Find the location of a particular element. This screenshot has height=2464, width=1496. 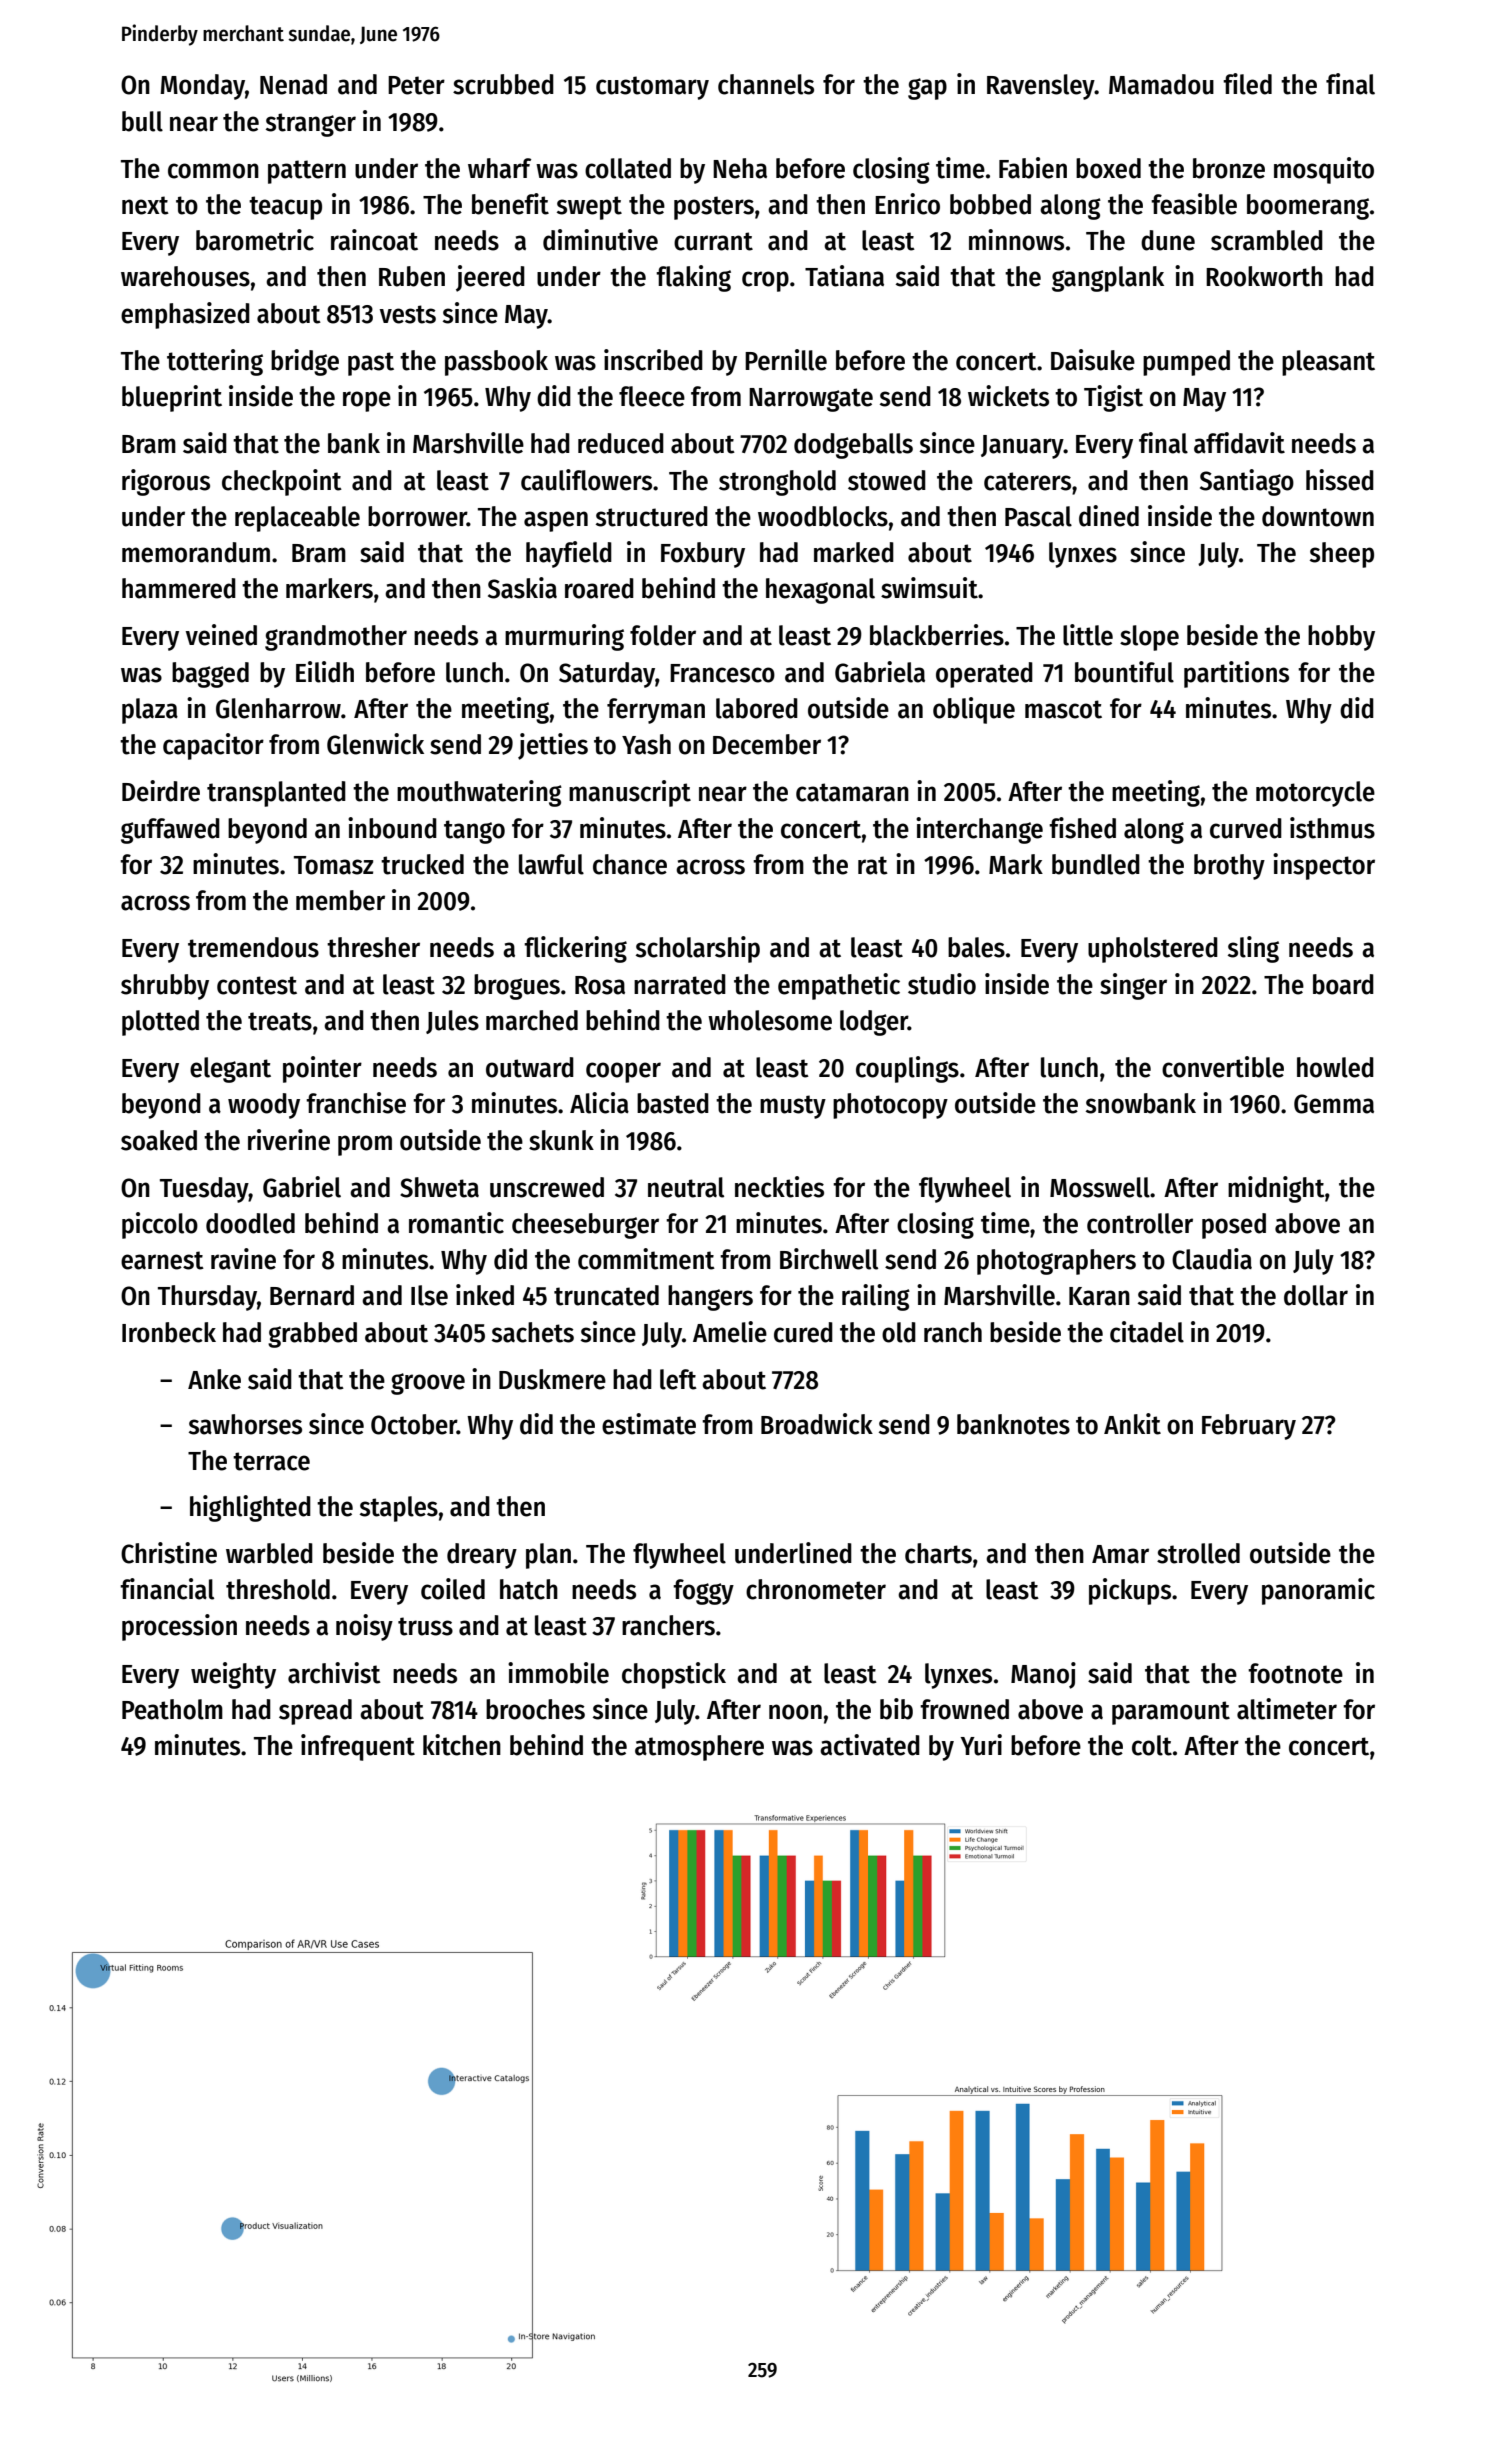

filed is located at coordinates (1247, 84).
